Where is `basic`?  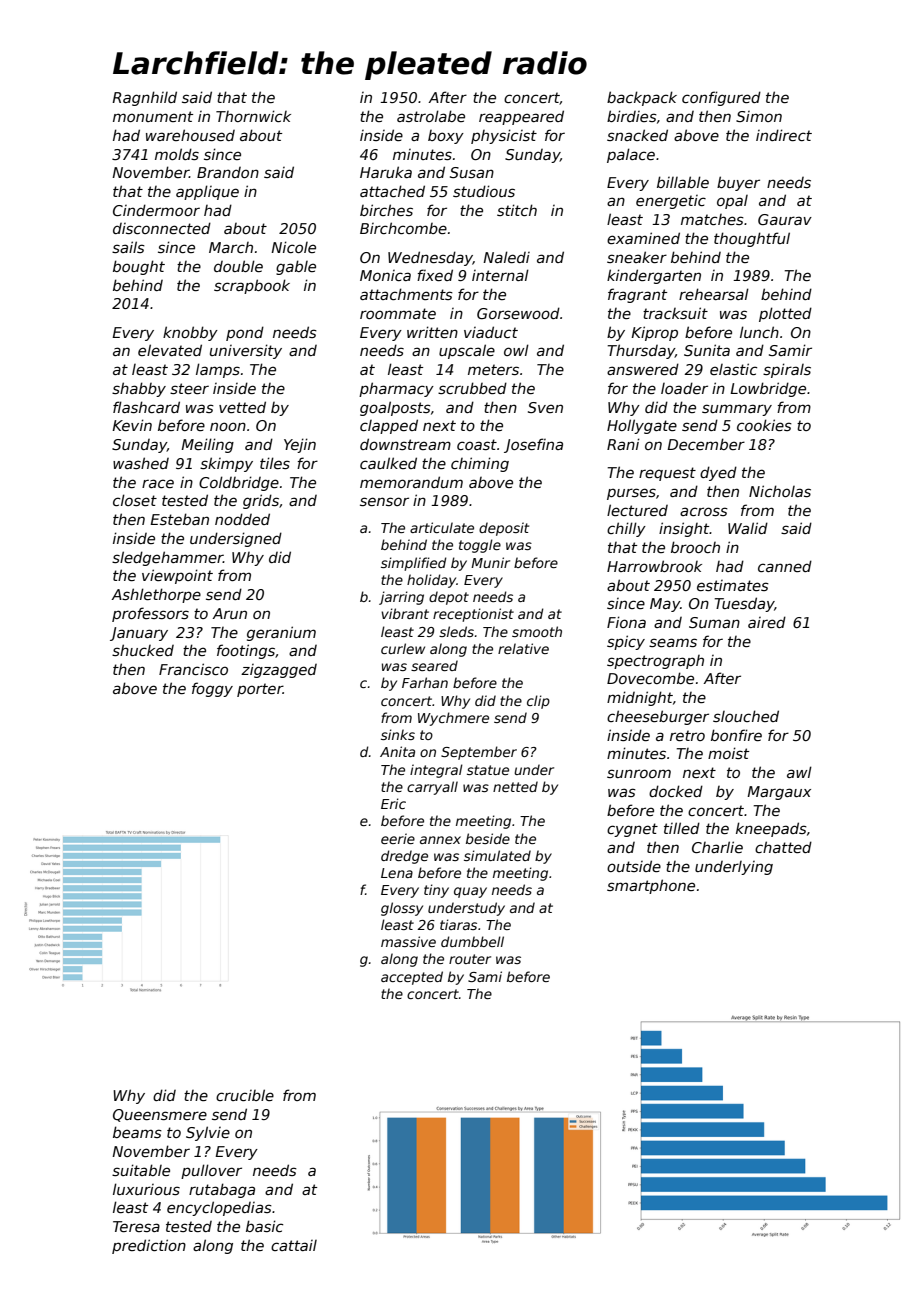 basic is located at coordinates (264, 1226).
